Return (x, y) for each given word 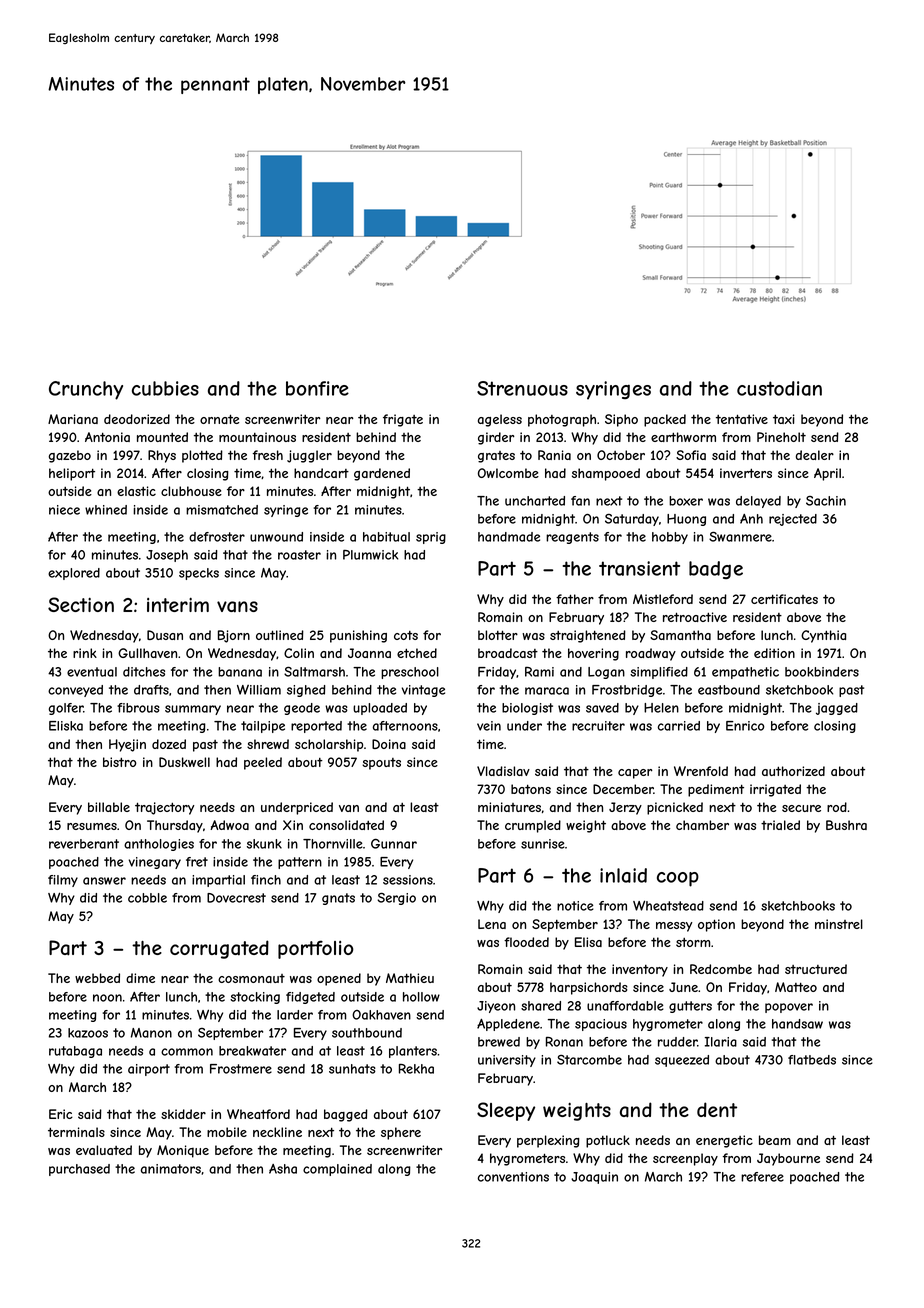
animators (171, 1169)
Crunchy (86, 390)
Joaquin (594, 1178)
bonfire (317, 388)
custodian (779, 388)
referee (762, 1177)
